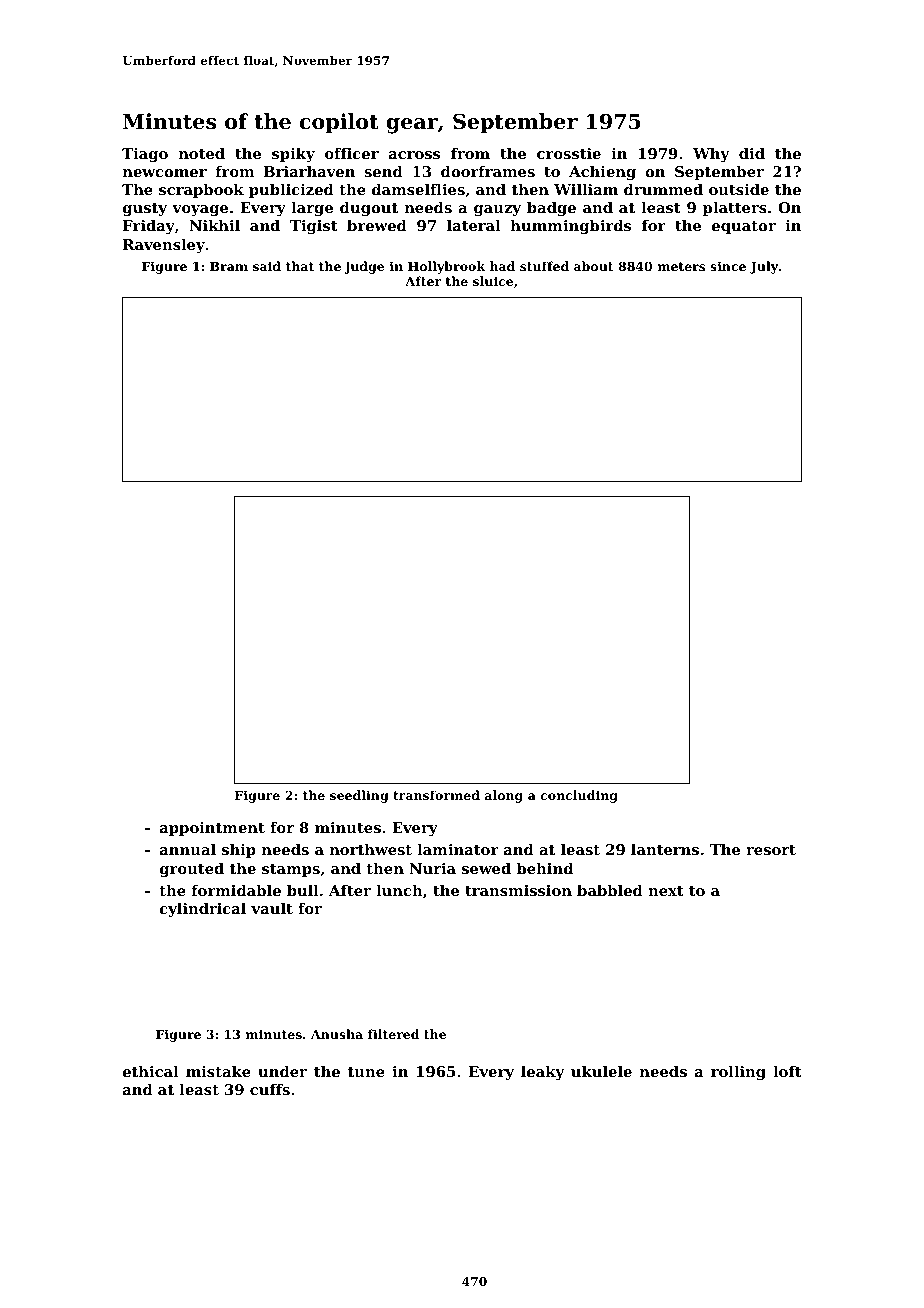 Image resolution: width=924 pixels, height=1308 pixels. I want to click on loft, so click(787, 1071).
